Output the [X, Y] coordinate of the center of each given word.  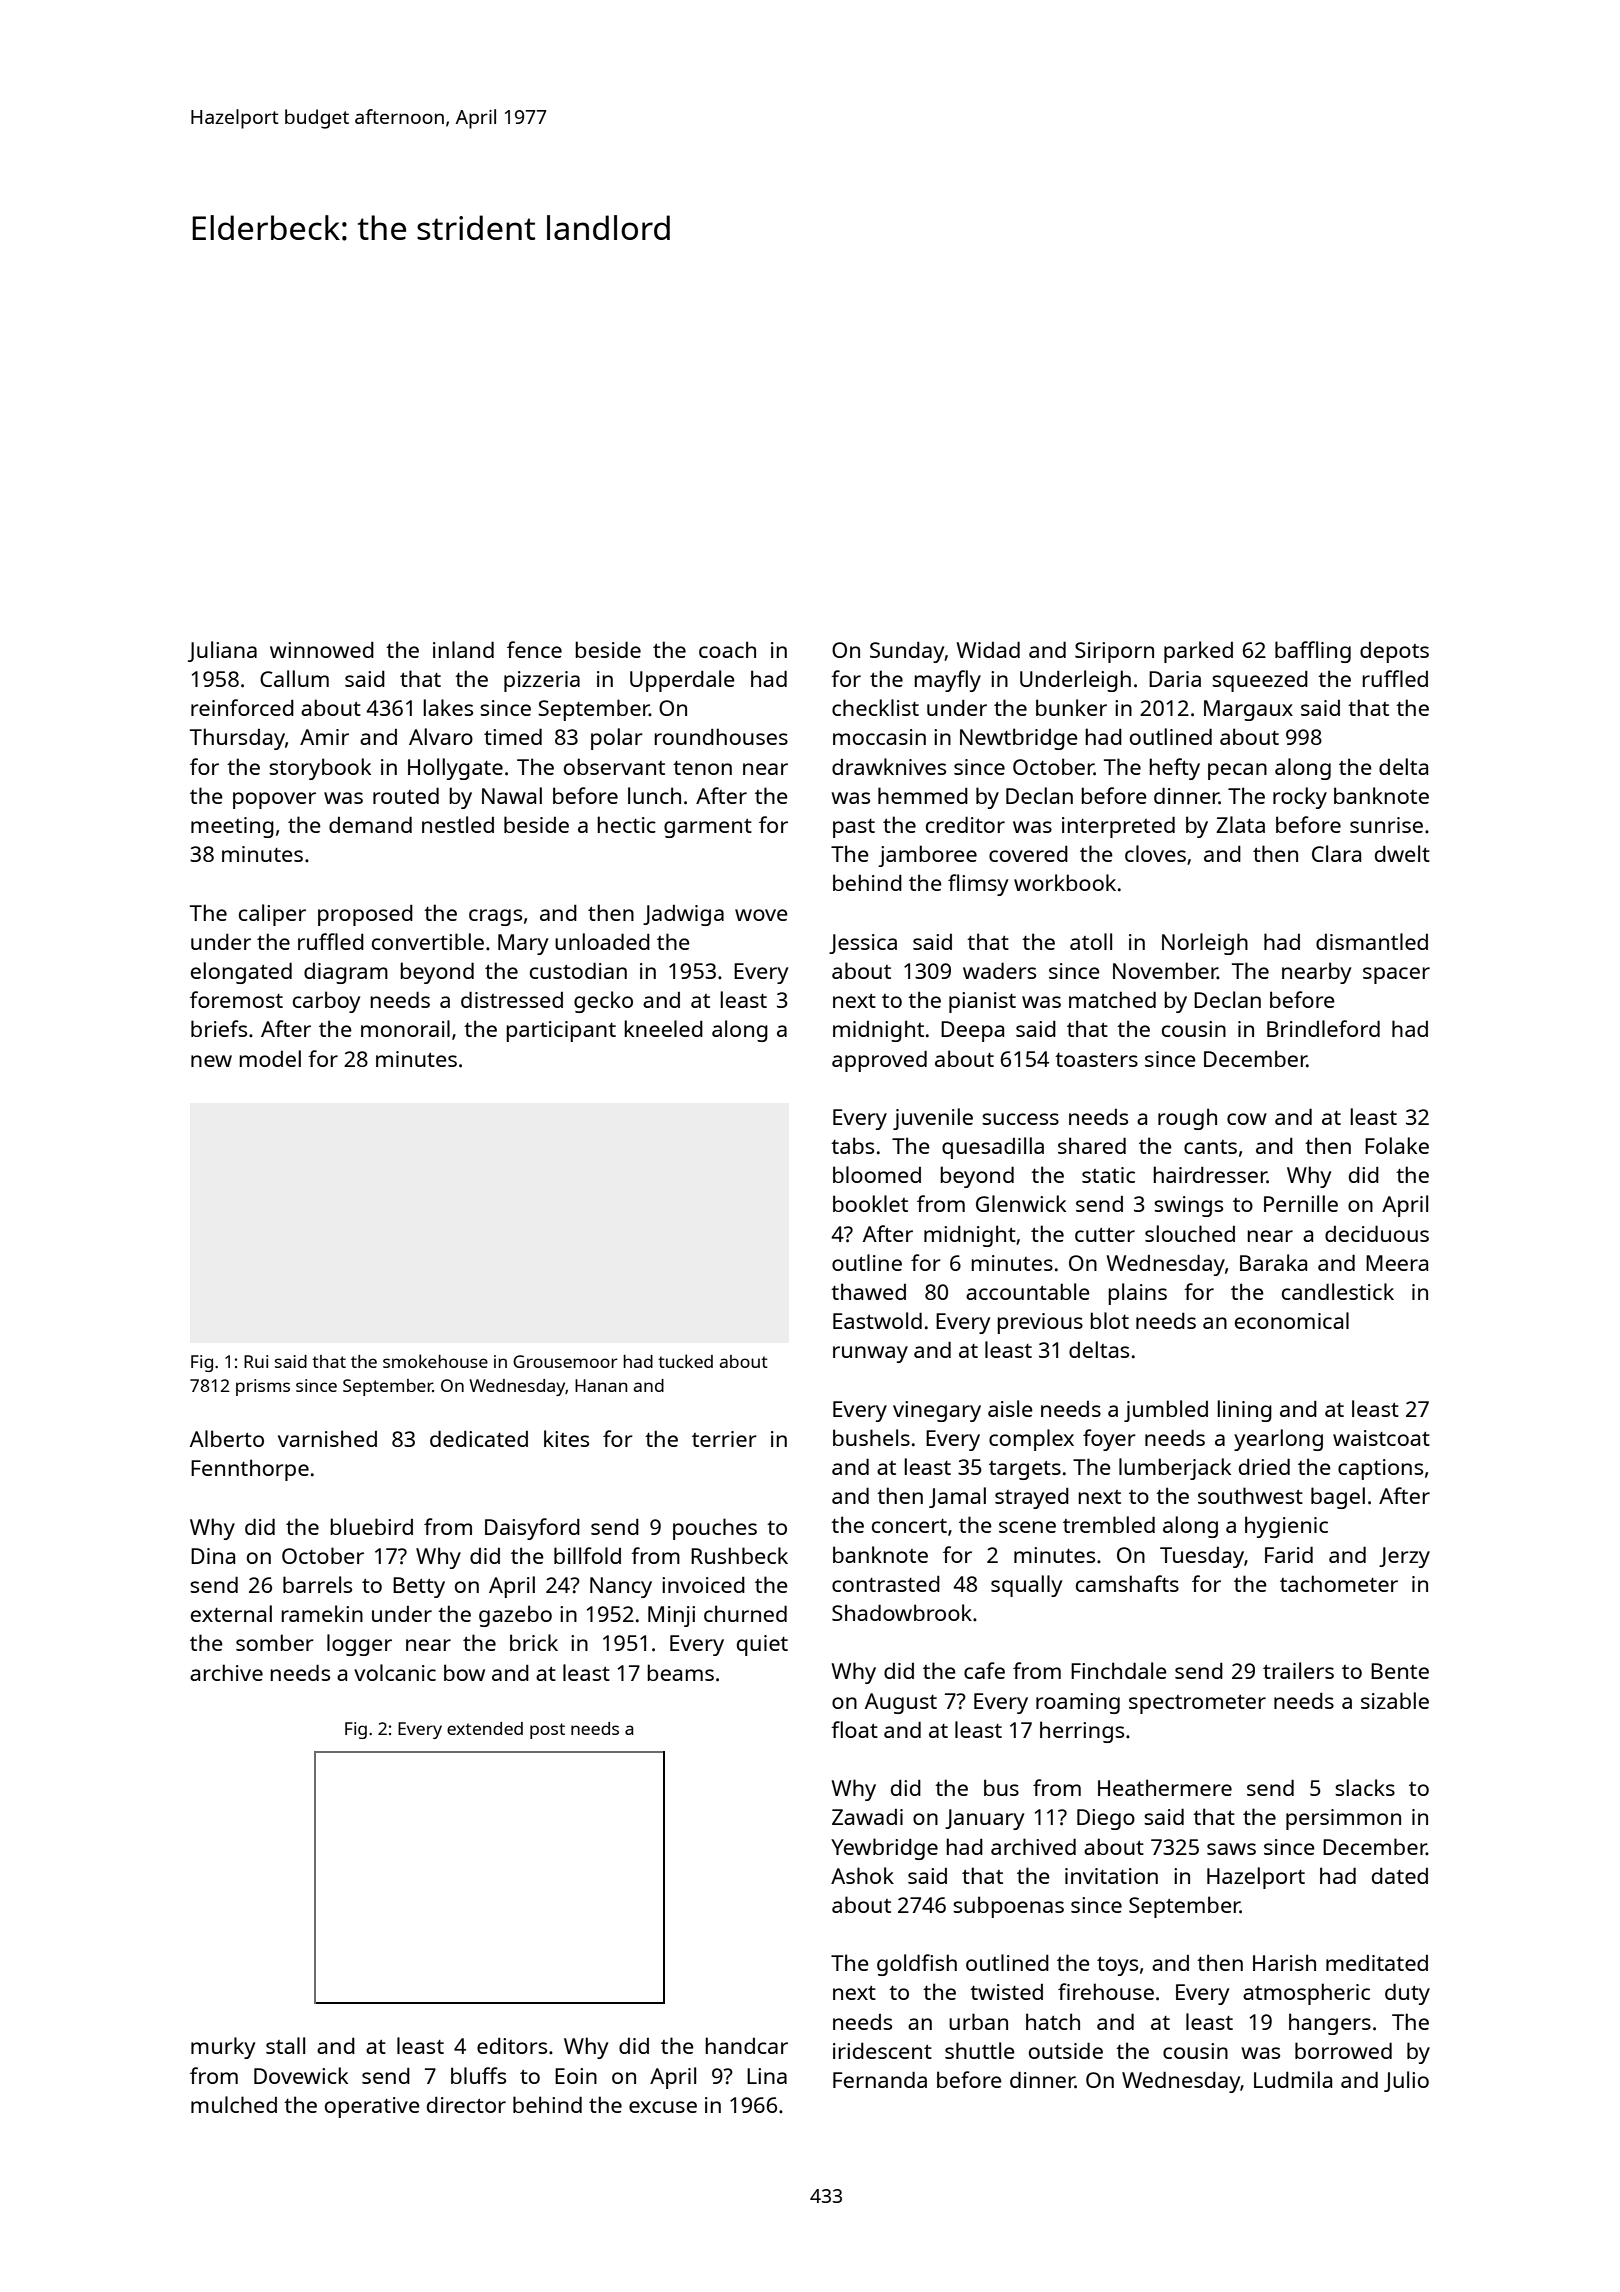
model [270, 1058]
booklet [870, 1203]
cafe [984, 1670]
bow [464, 1672]
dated [1400, 1875]
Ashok [862, 1875]
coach [727, 649]
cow [1247, 1119]
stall [285, 2045]
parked [1198, 652]
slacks [1365, 1787]
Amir [324, 737]
